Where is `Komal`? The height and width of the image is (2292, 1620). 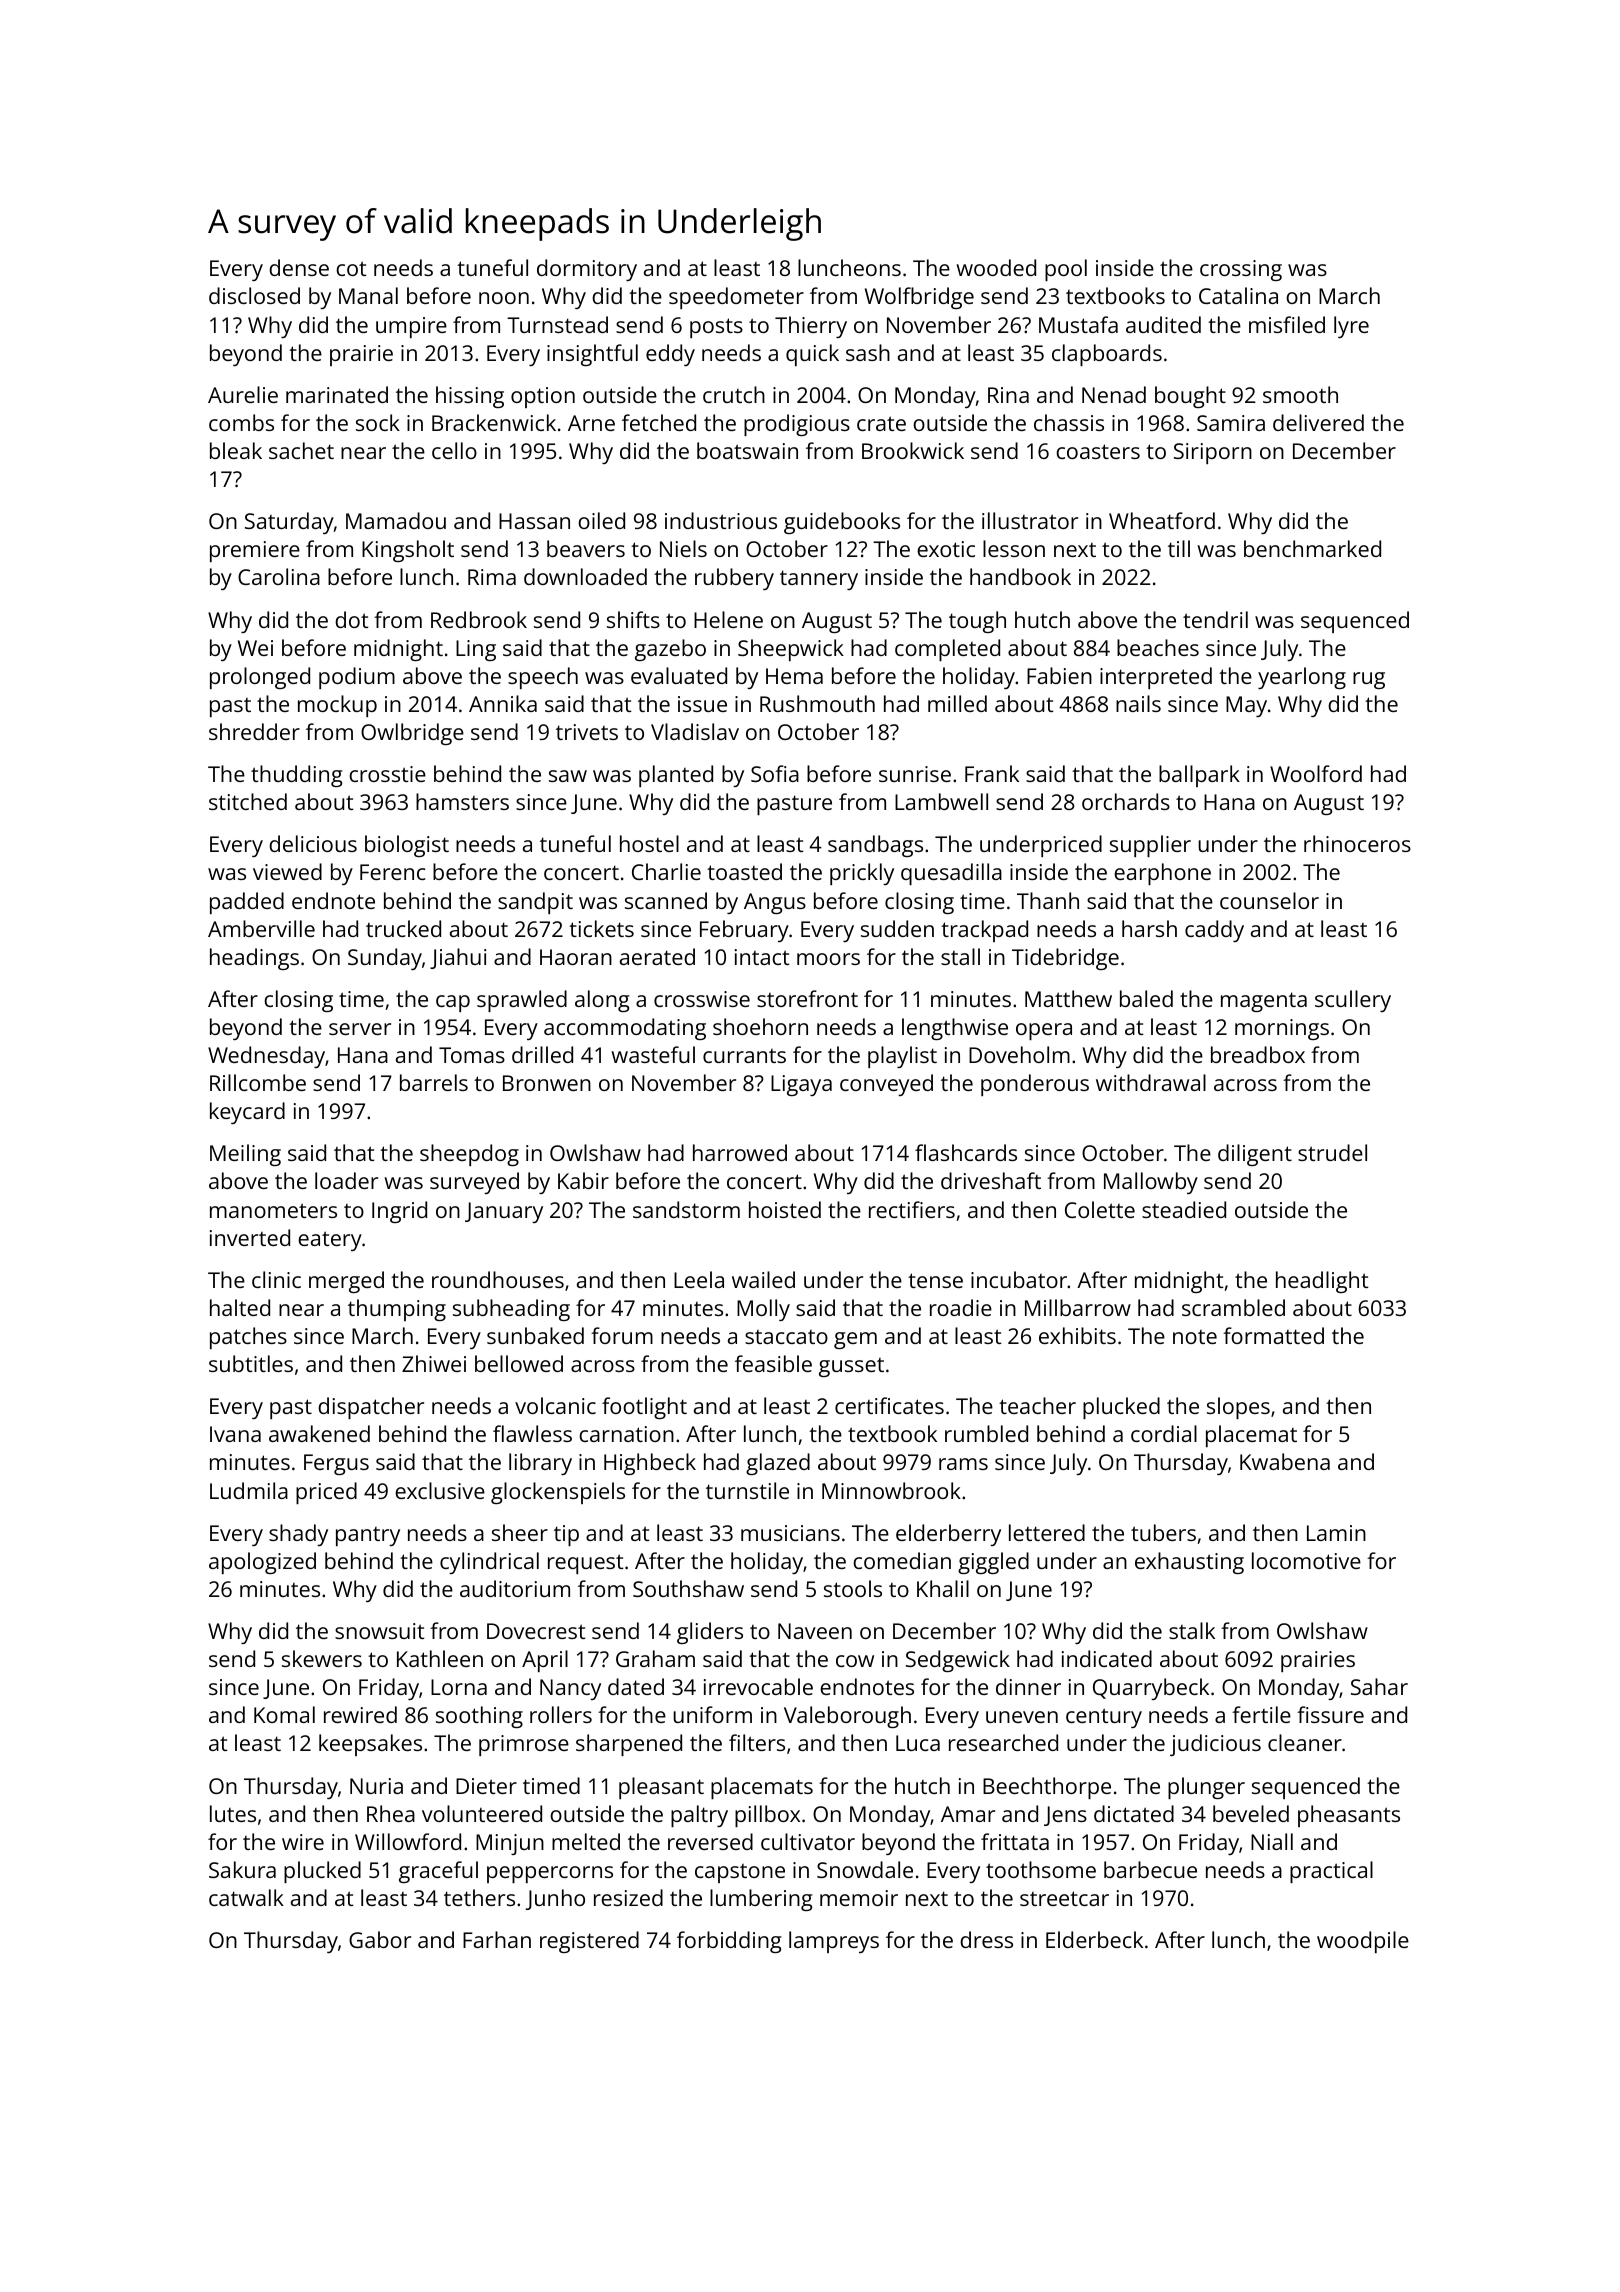
Komal is located at coordinates (284, 1714).
